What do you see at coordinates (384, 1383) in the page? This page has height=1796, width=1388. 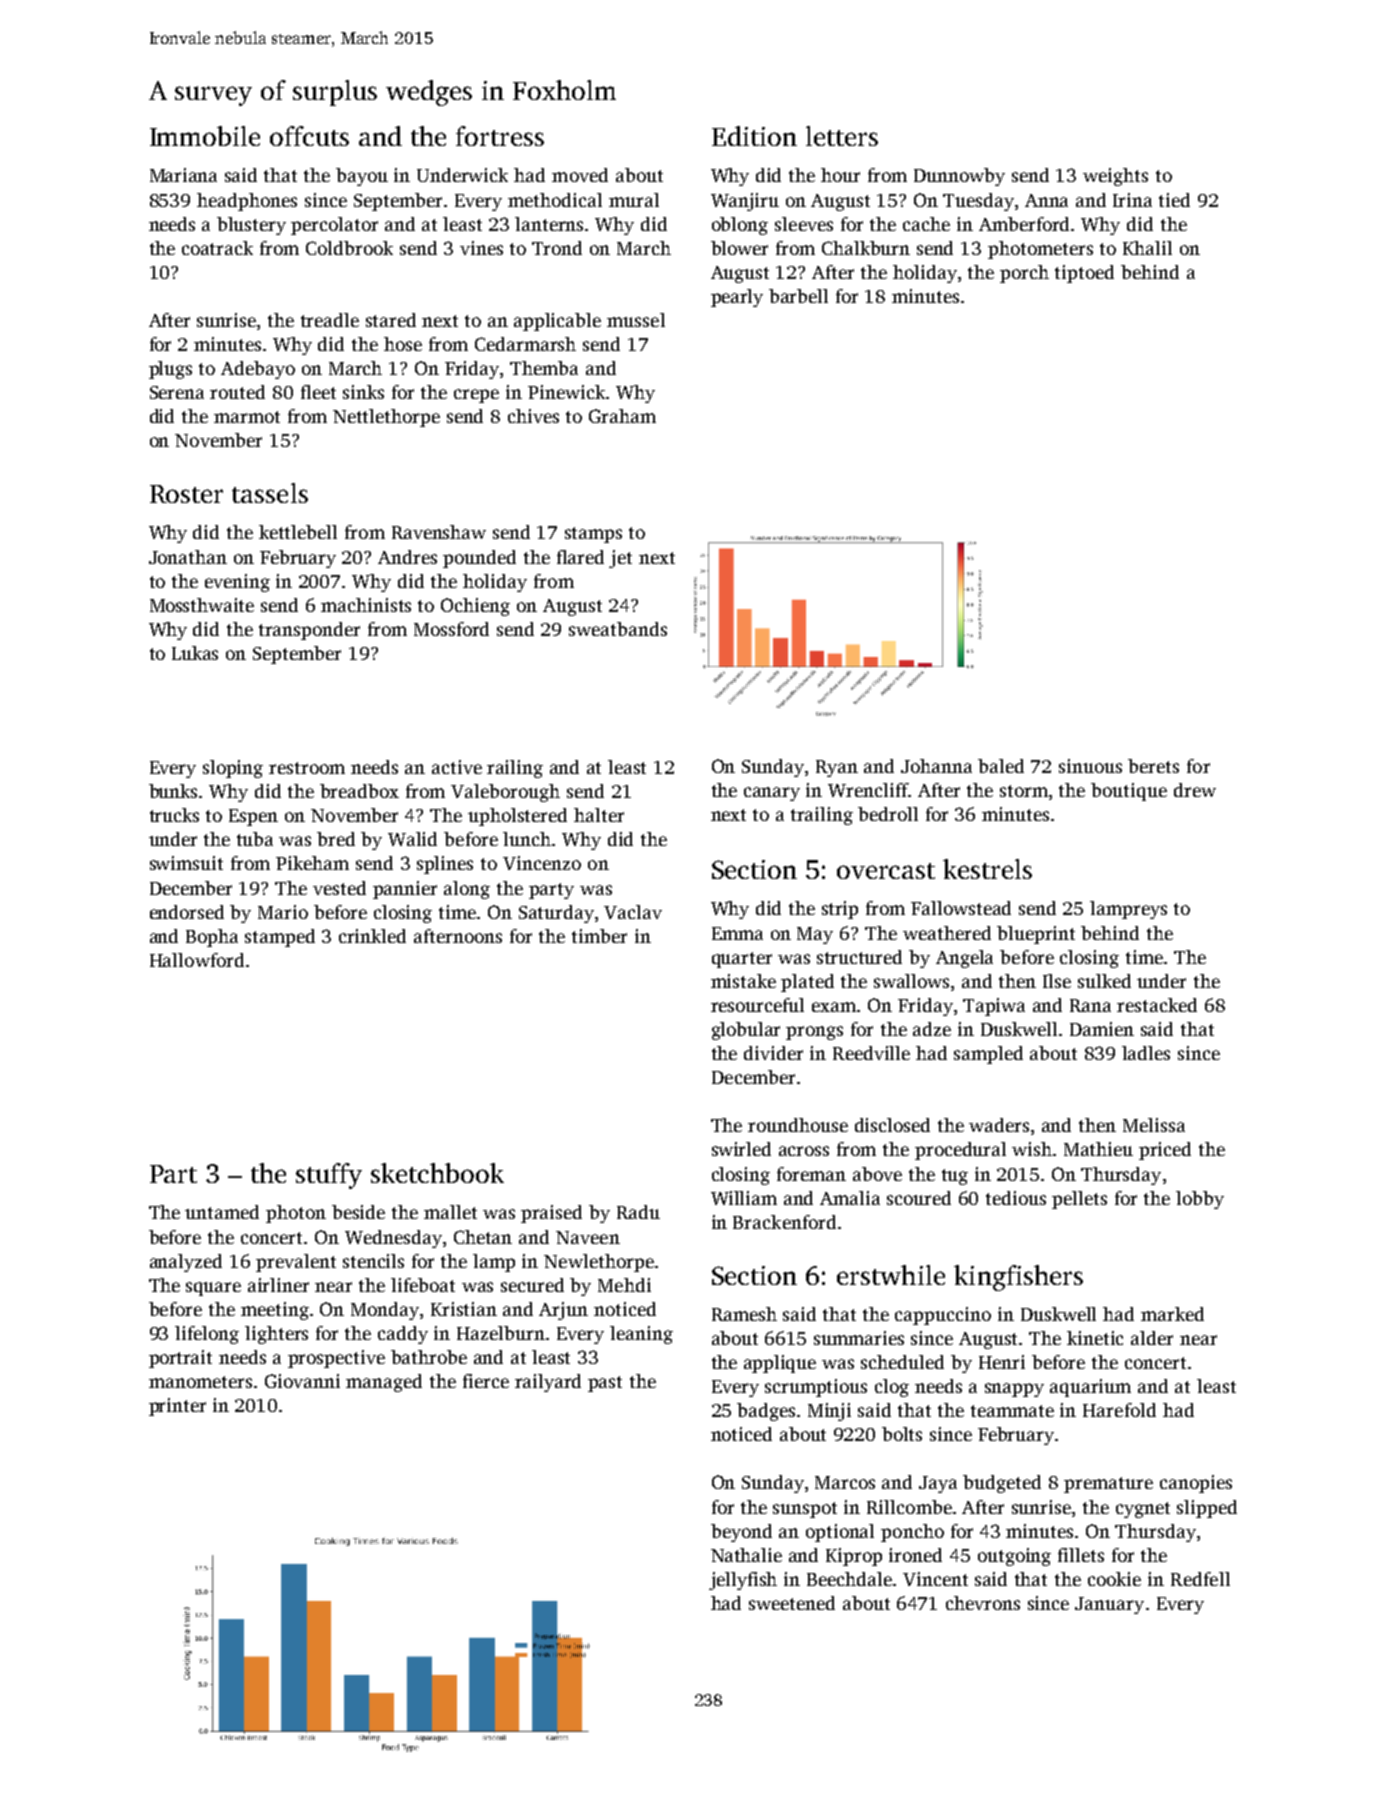 I see `managed` at bounding box center [384, 1383].
